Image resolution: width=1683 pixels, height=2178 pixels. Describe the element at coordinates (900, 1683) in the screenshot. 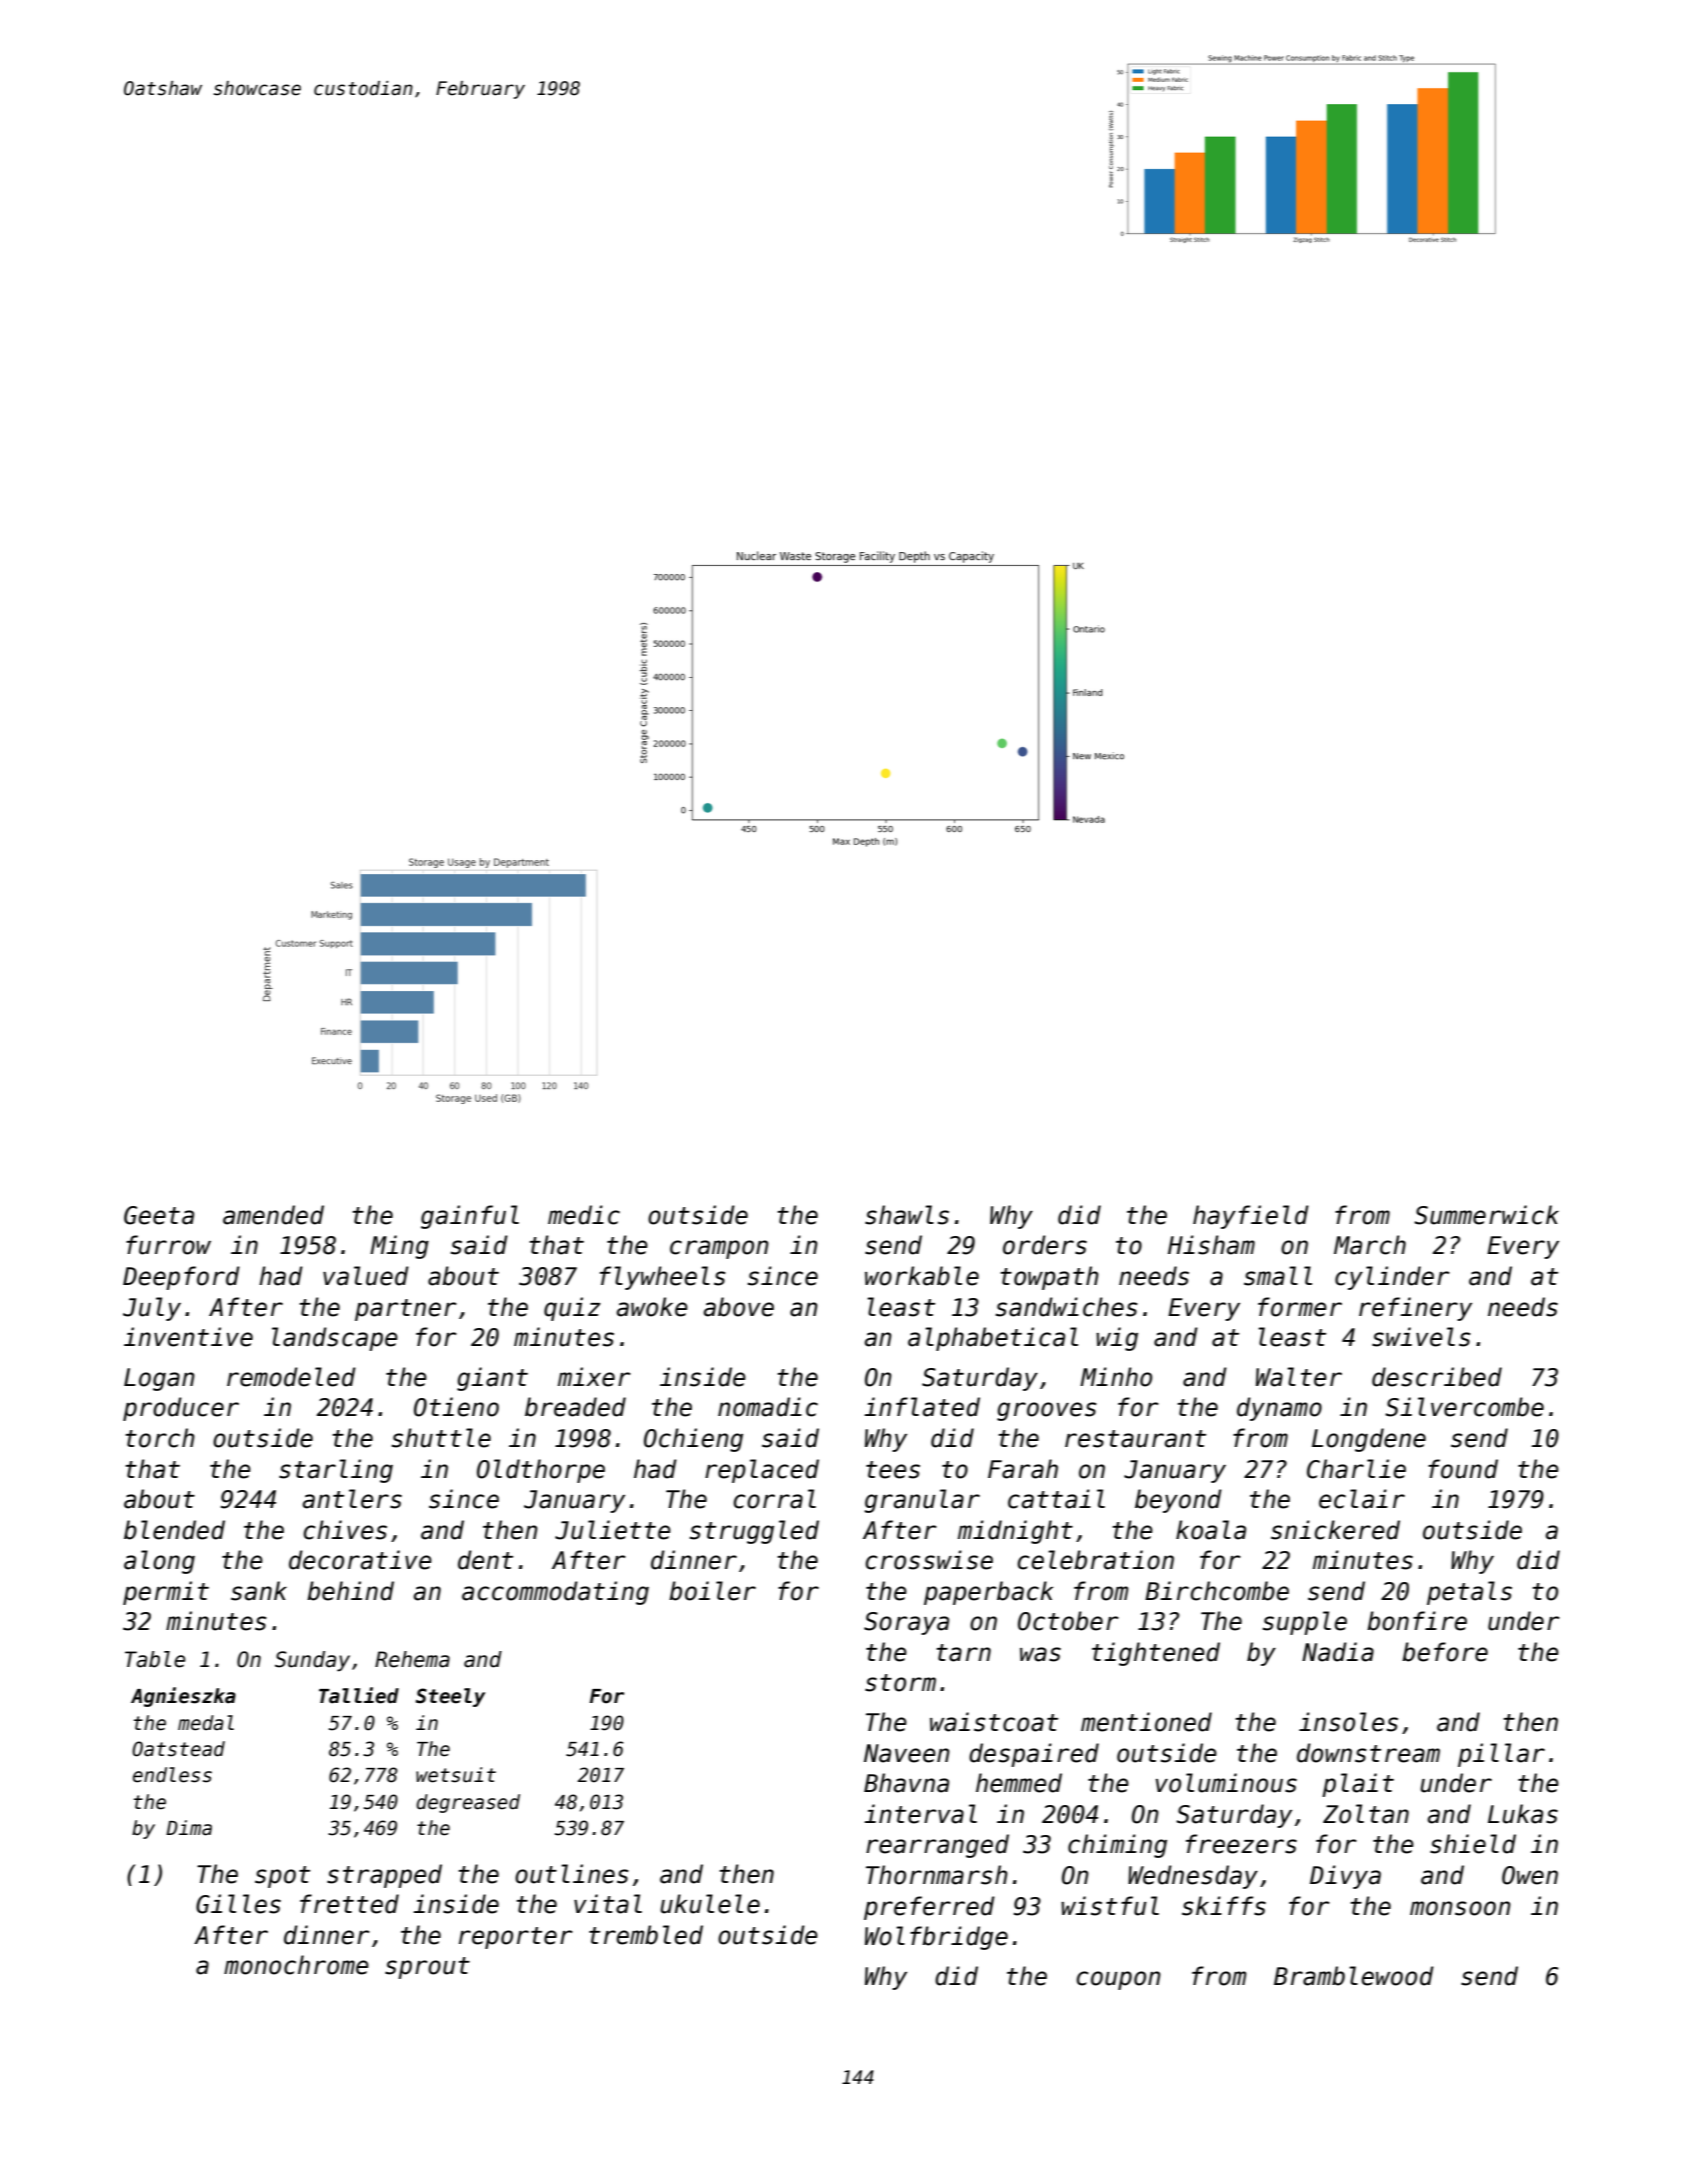

I see `storm` at that location.
